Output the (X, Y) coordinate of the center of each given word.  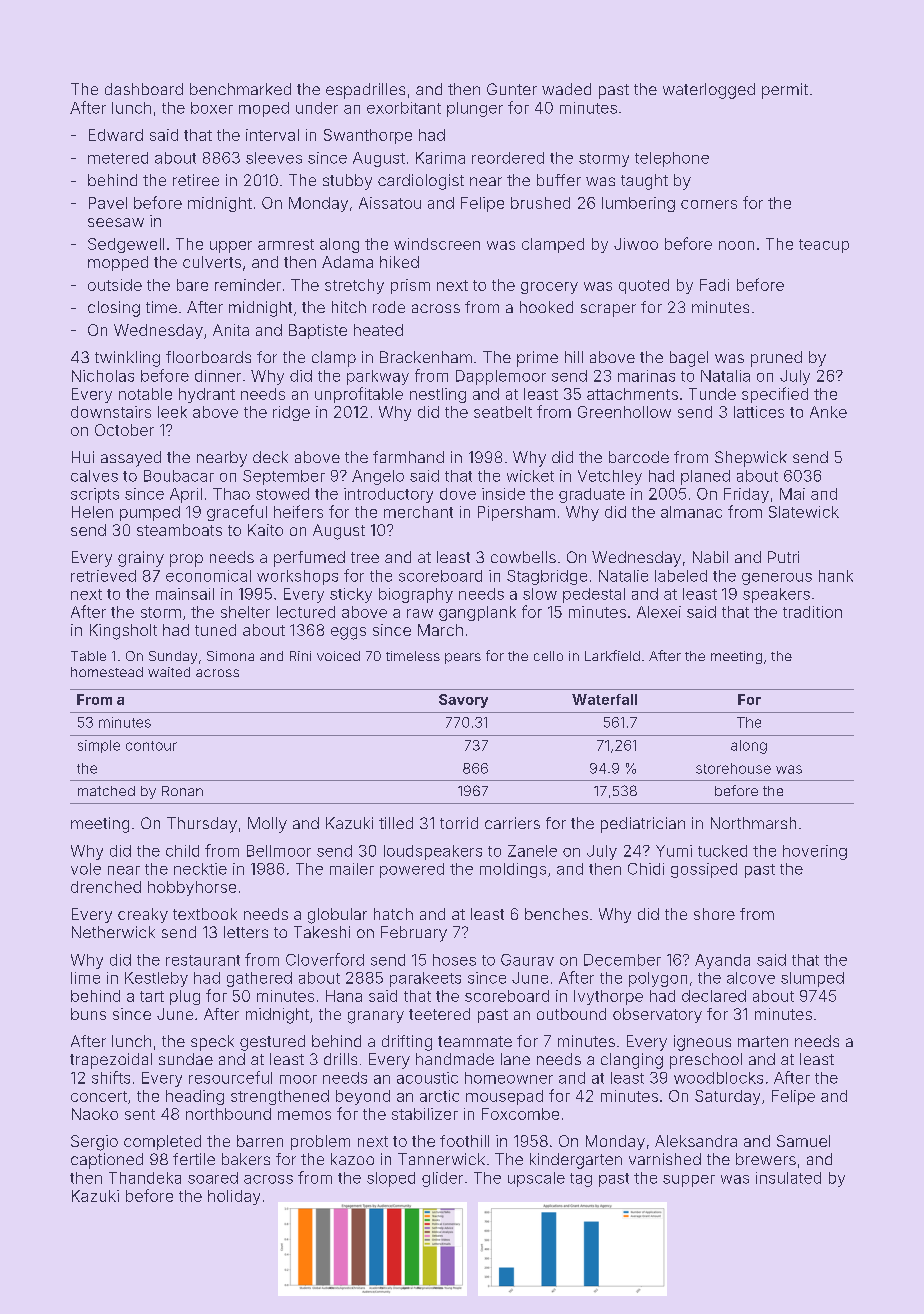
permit (785, 91)
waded (566, 89)
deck (270, 457)
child (182, 851)
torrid (459, 823)
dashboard (144, 89)
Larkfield (612, 655)
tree (365, 557)
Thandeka (145, 1178)
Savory (463, 701)
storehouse (733, 768)
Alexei (659, 612)
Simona (230, 656)
